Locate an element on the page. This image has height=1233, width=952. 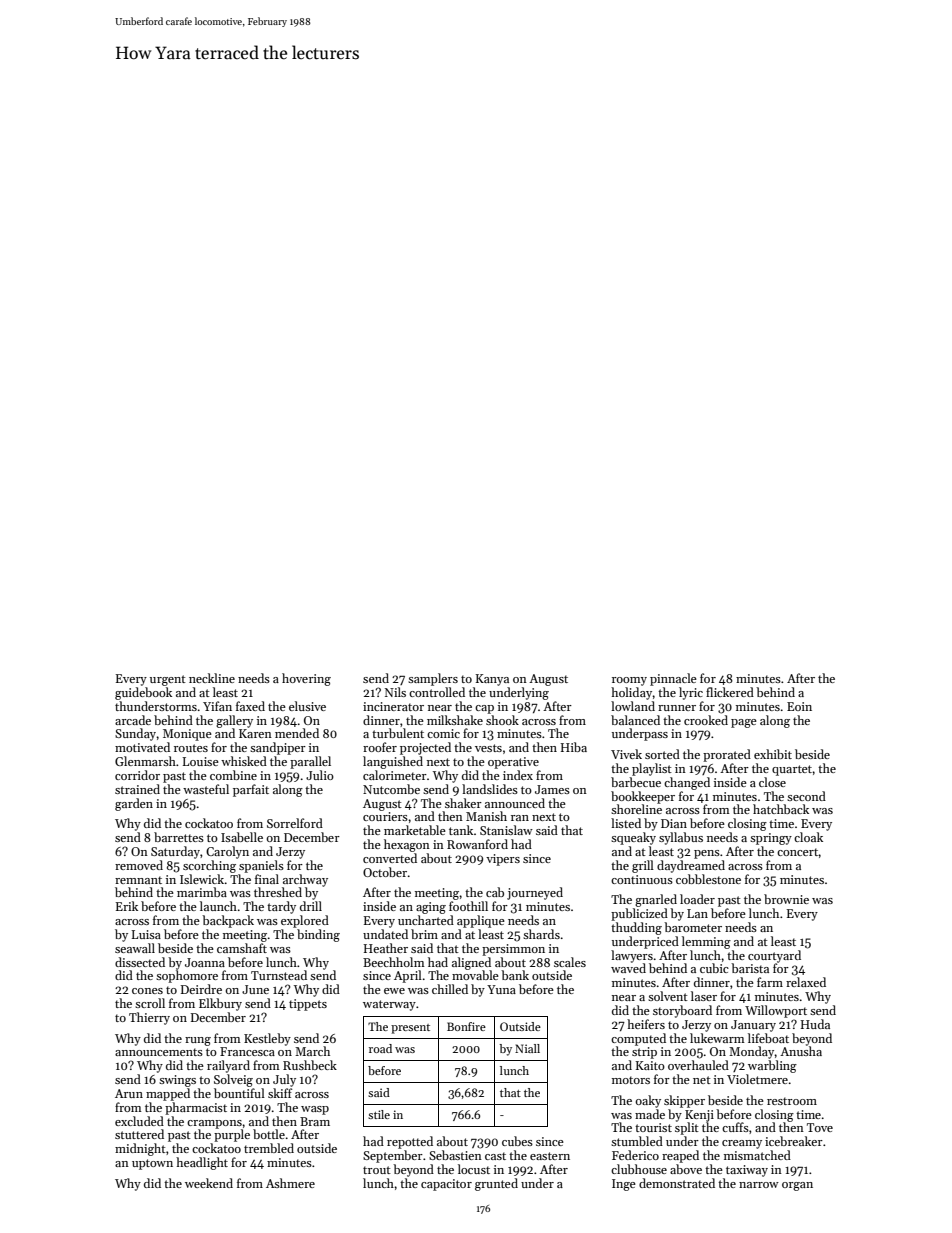
wasteful is located at coordinates (206, 789).
